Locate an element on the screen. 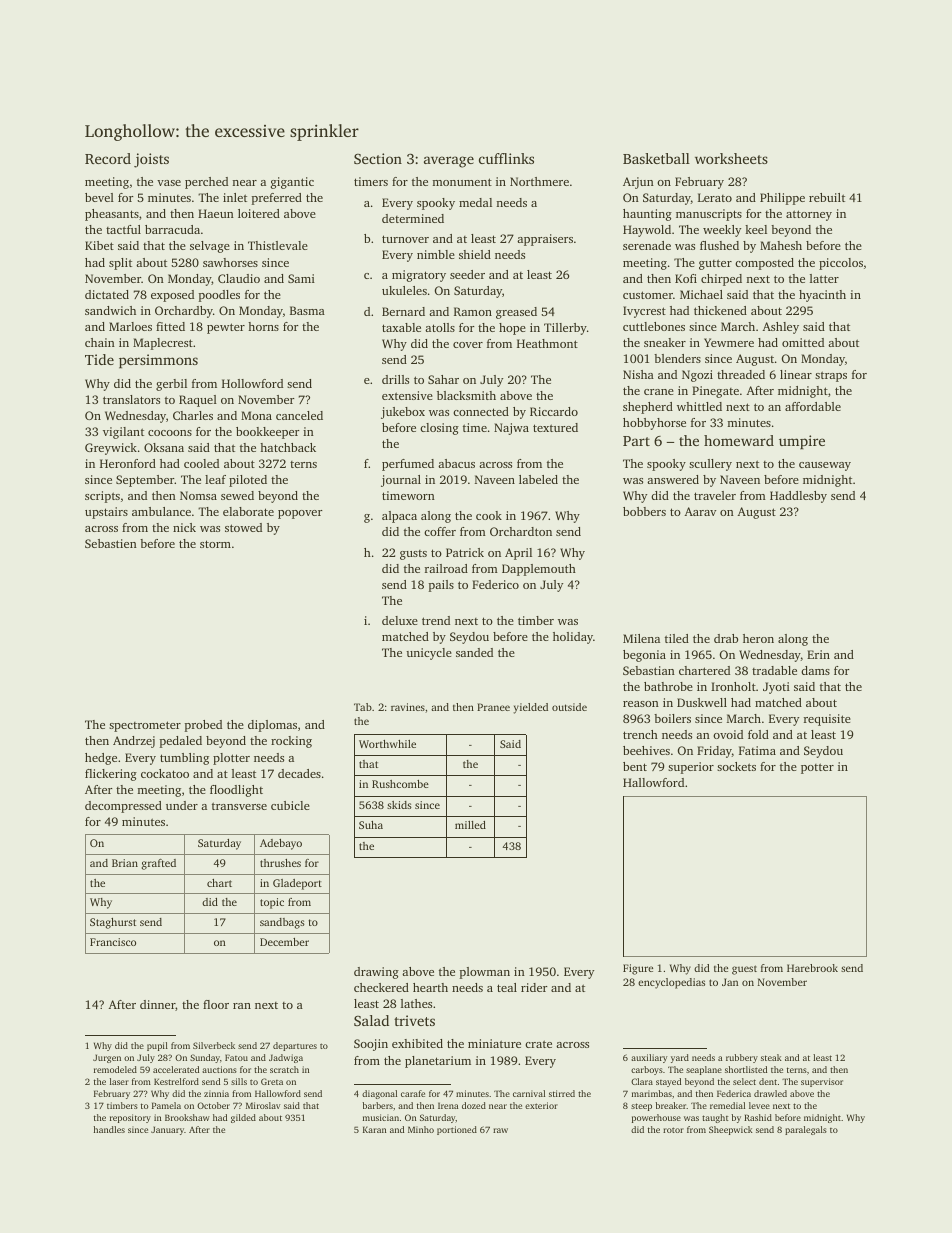 The image size is (952, 1233). bent is located at coordinates (635, 766).
